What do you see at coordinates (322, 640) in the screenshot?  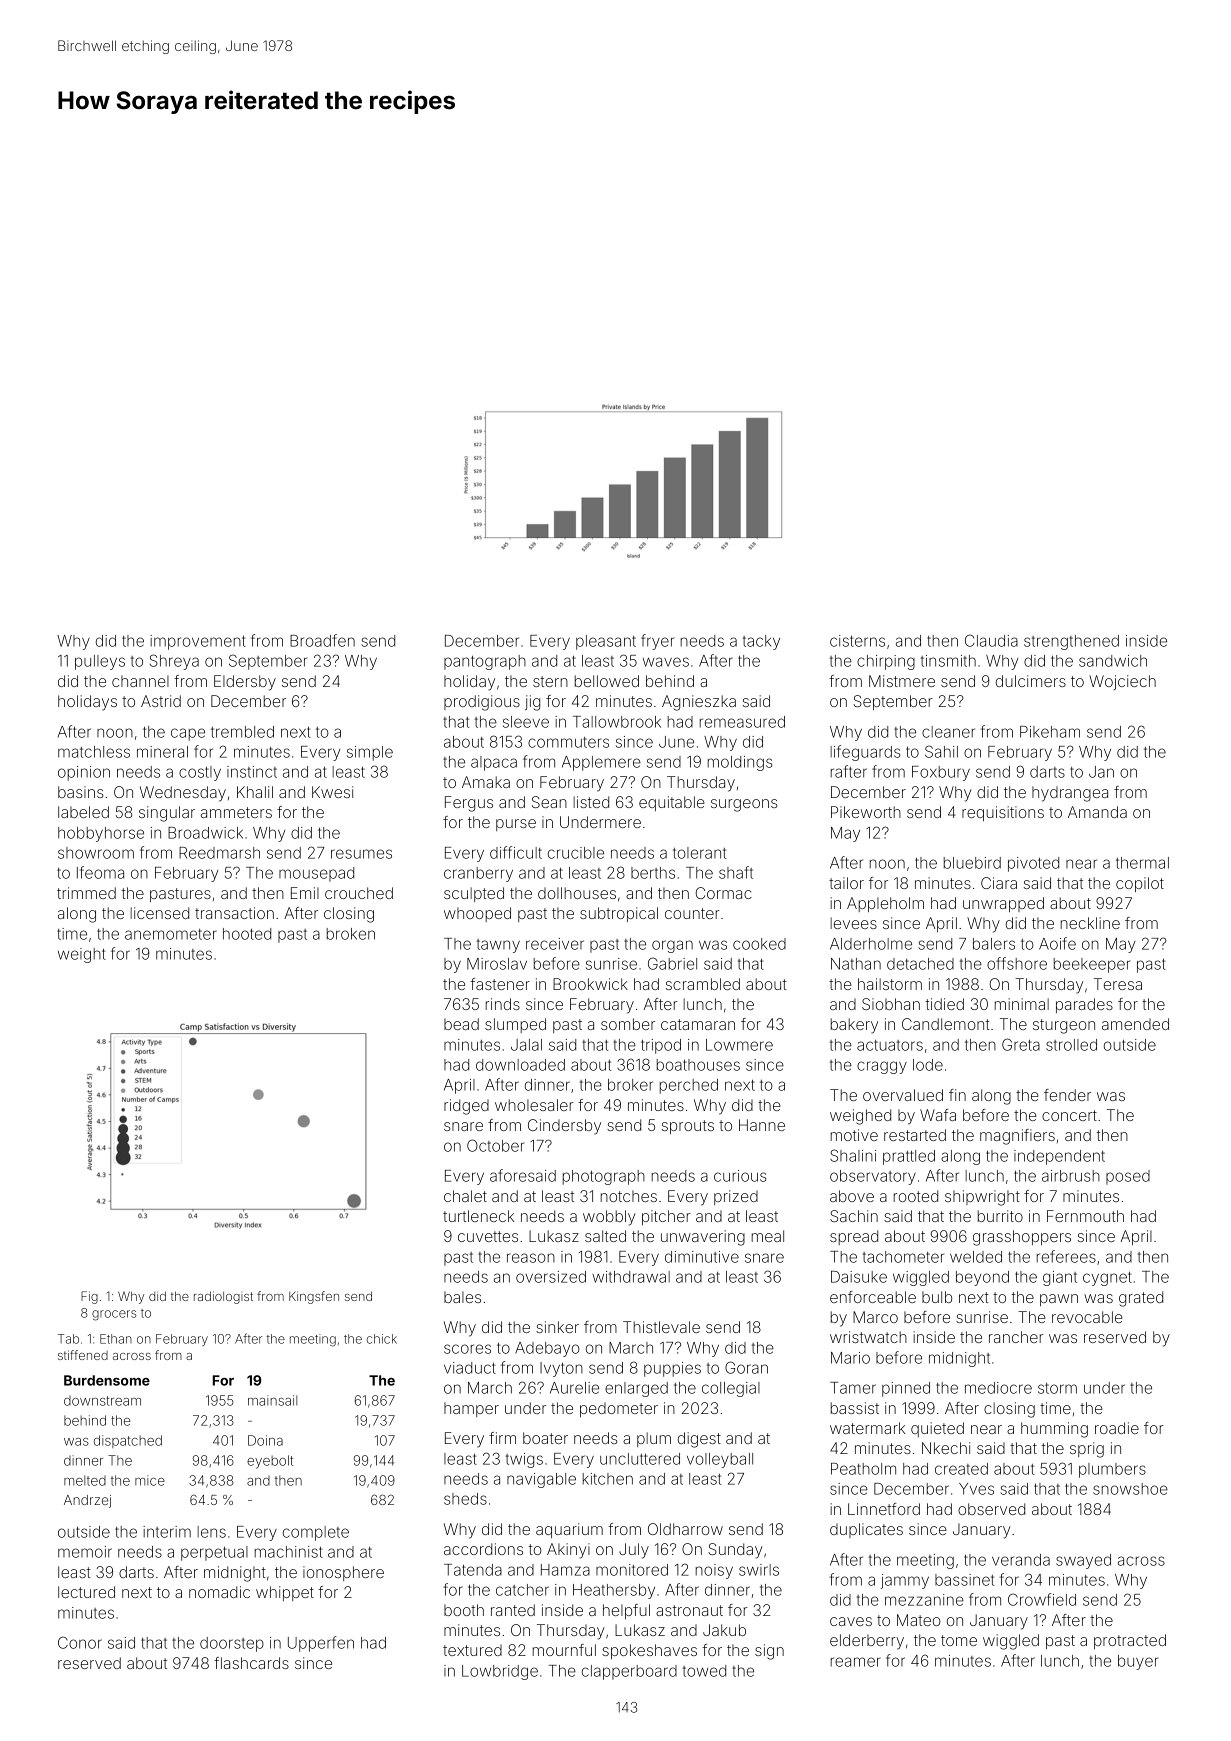 I see `Broadfen` at bounding box center [322, 640].
